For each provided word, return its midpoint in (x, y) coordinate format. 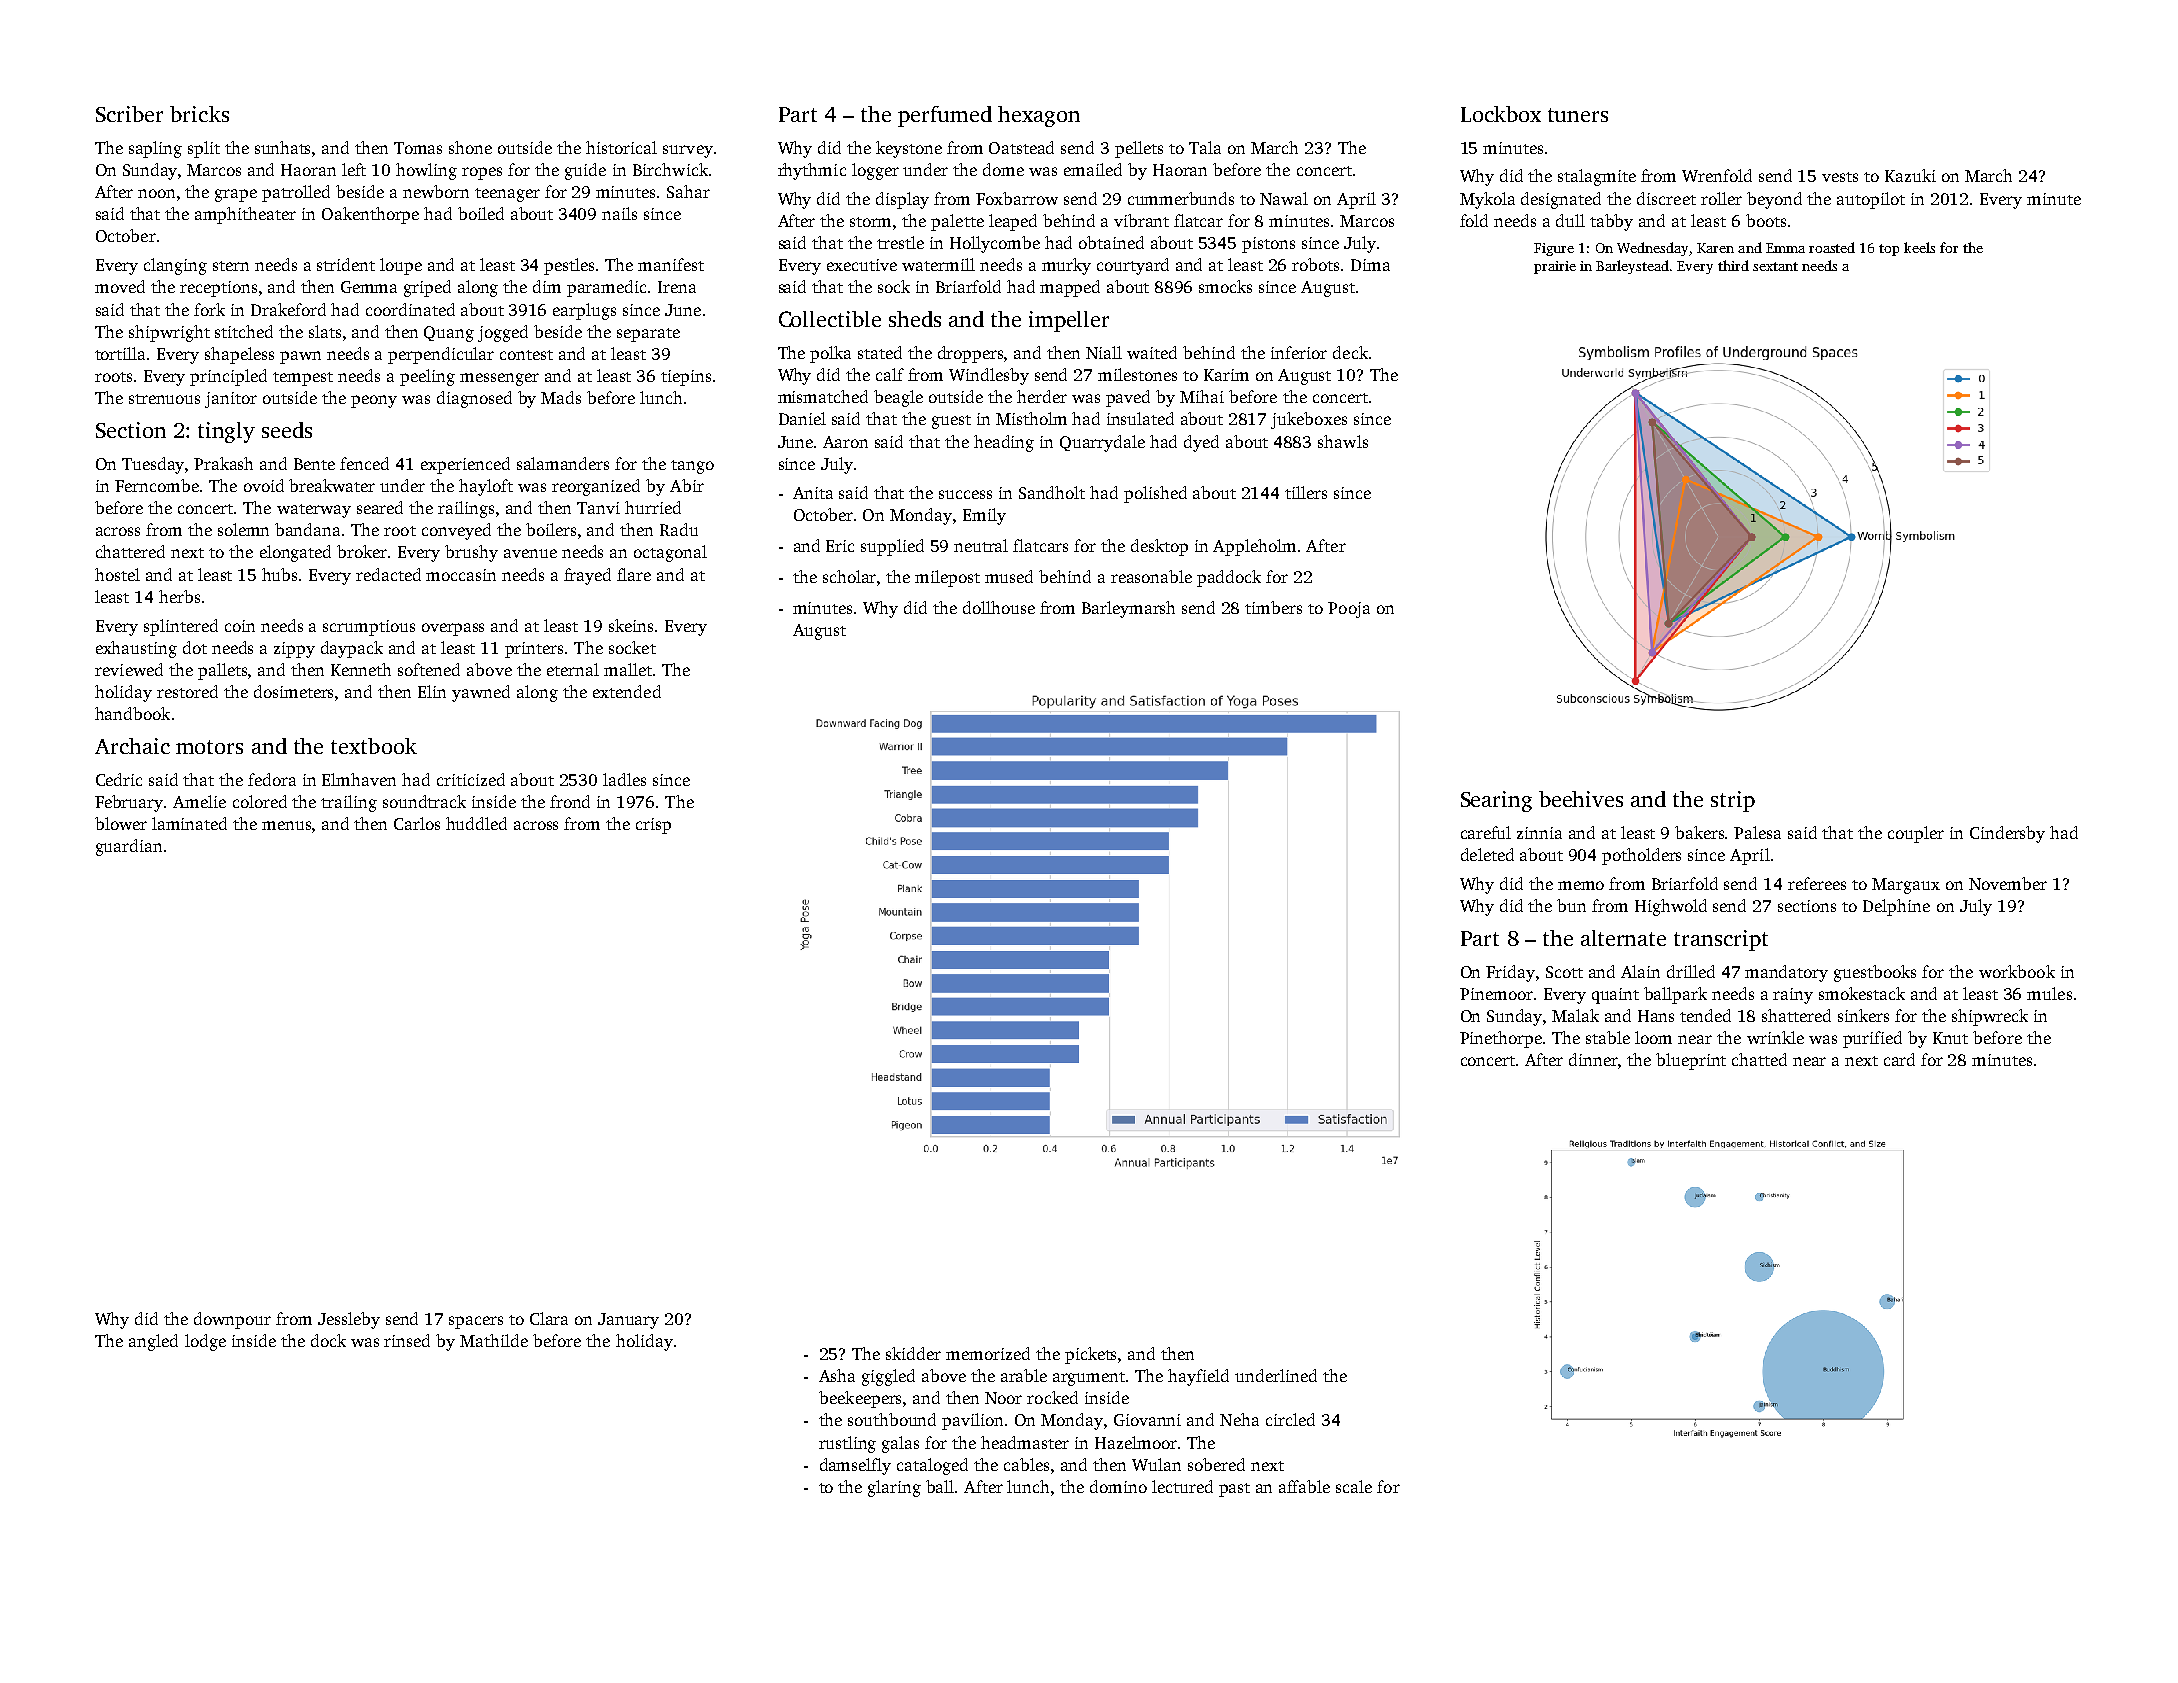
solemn (243, 529)
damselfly (855, 1466)
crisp (653, 826)
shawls (1343, 441)
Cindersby (2007, 834)
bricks (199, 114)
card (1899, 1059)
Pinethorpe (1501, 1039)
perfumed (945, 116)
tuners (1578, 115)
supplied (892, 547)
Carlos (417, 823)
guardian (129, 847)
